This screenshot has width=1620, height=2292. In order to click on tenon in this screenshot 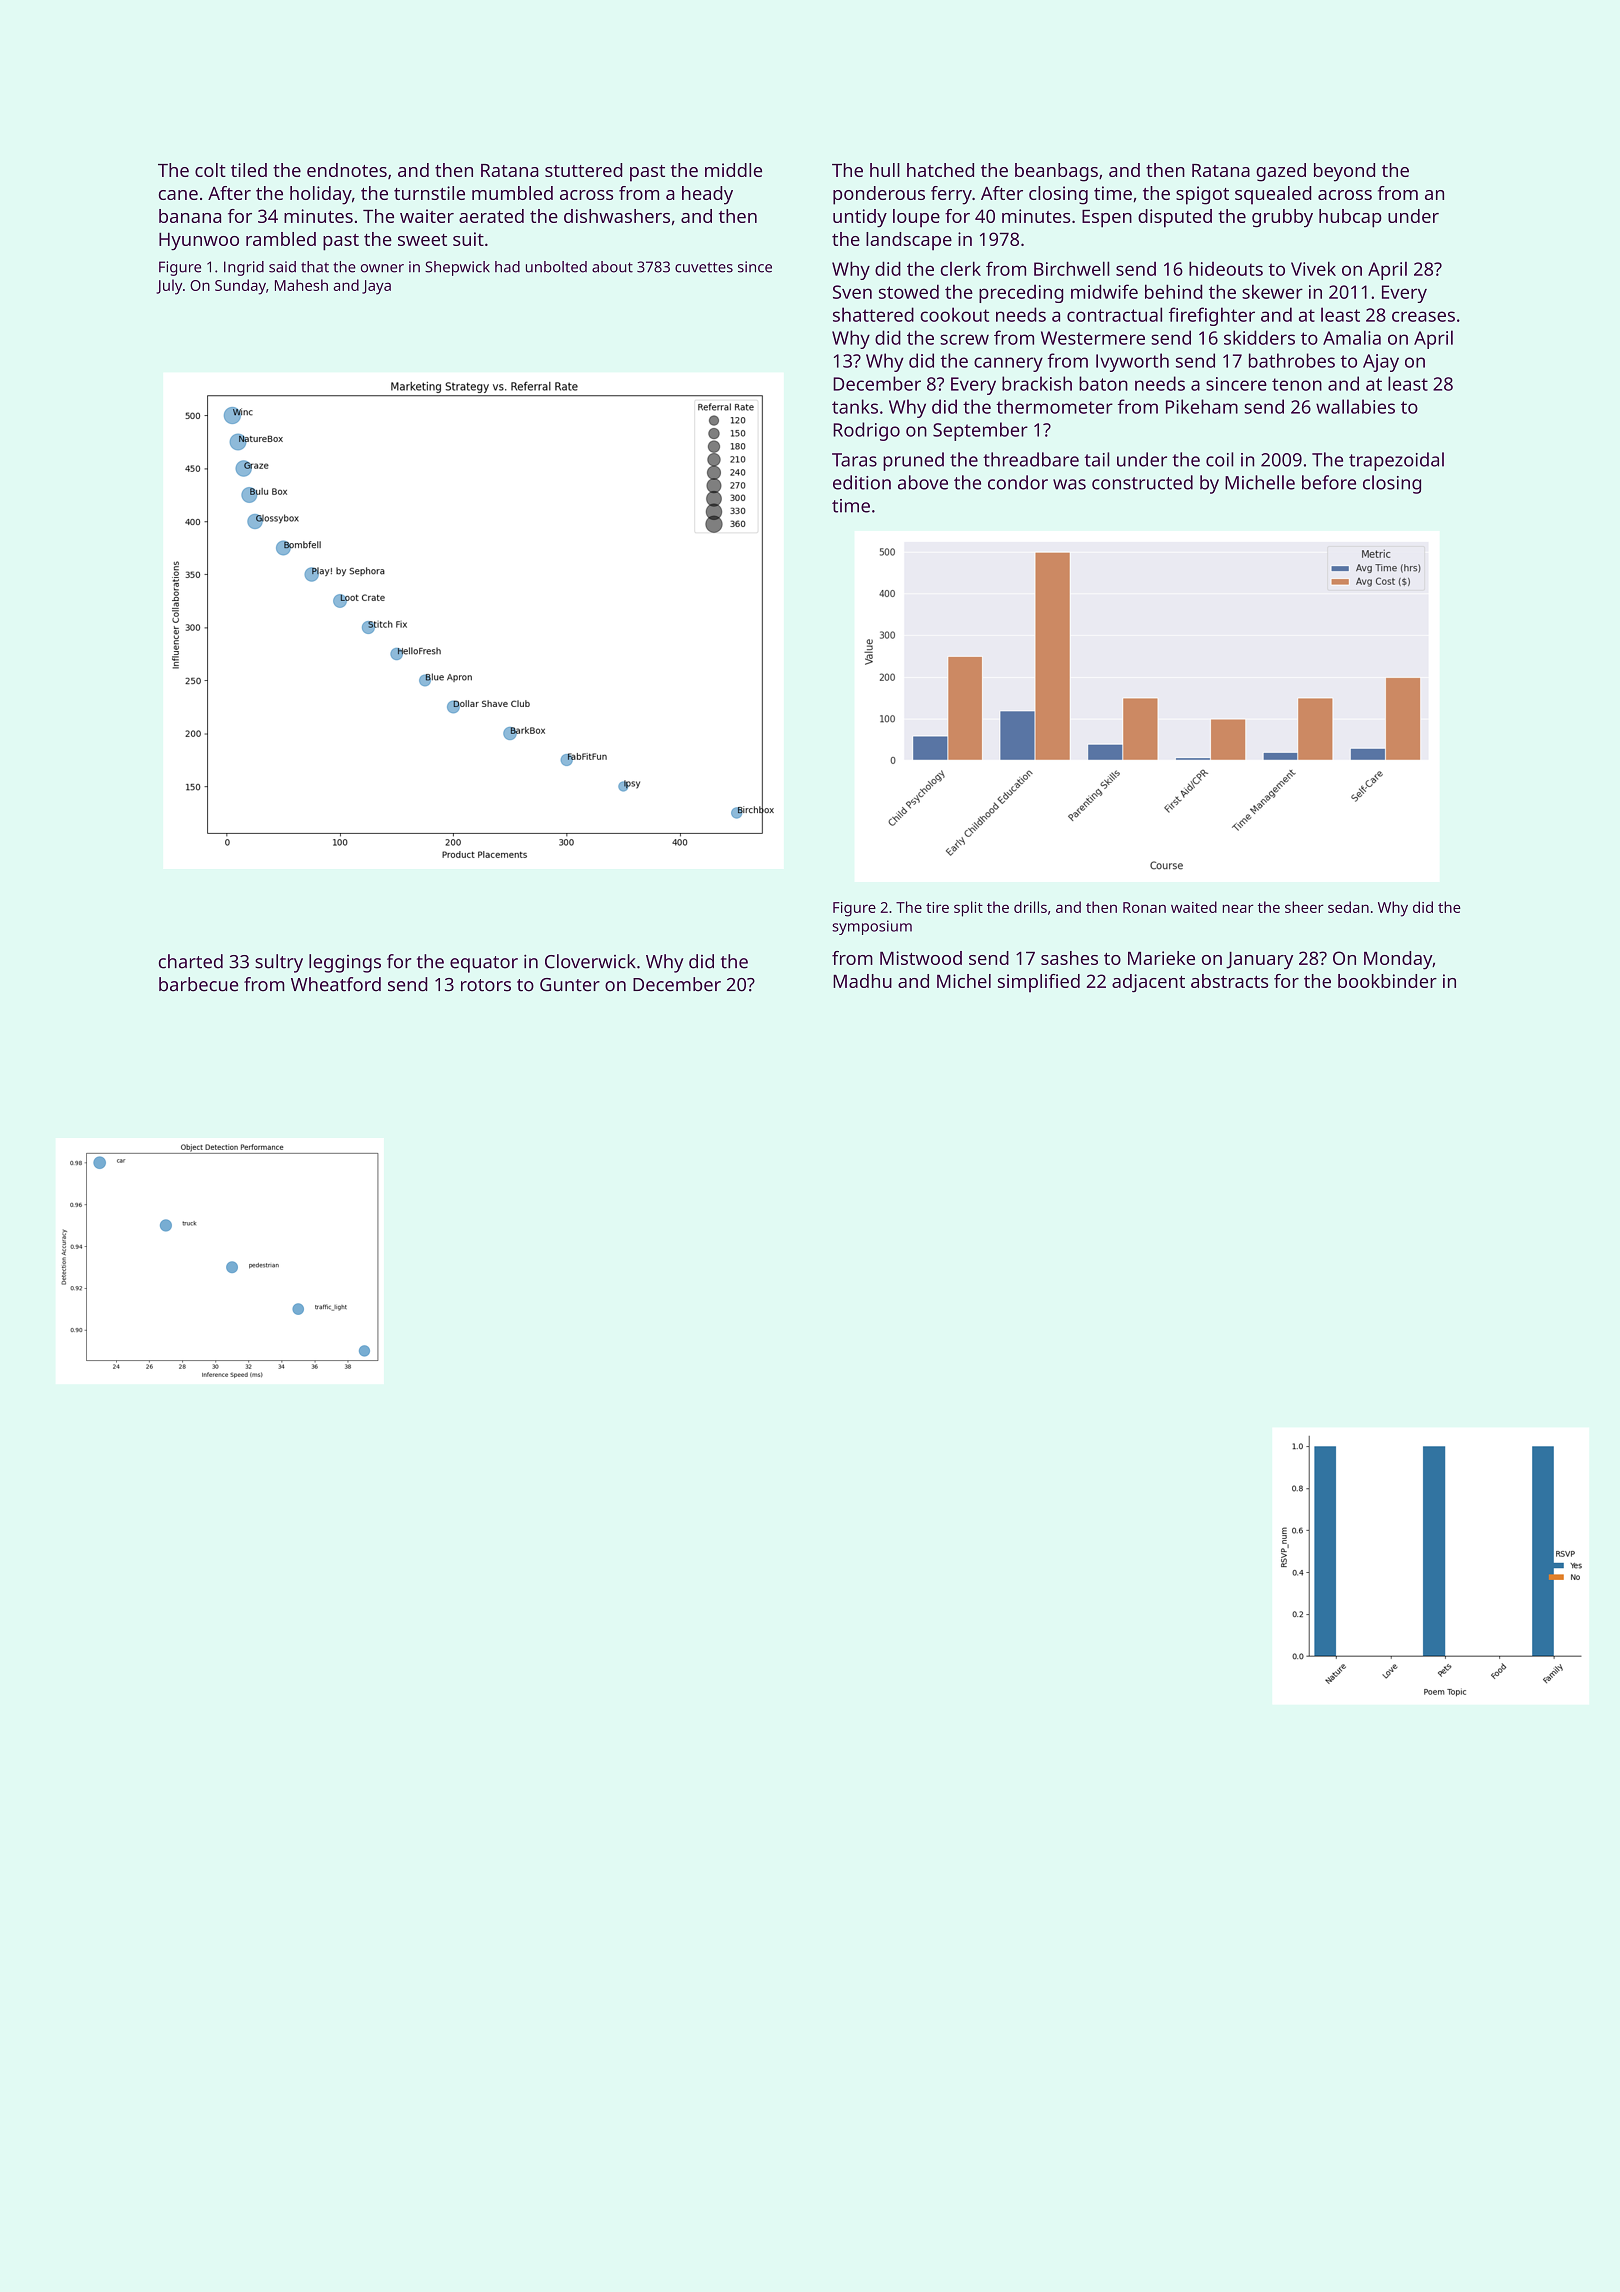, I will do `click(1297, 384)`.
